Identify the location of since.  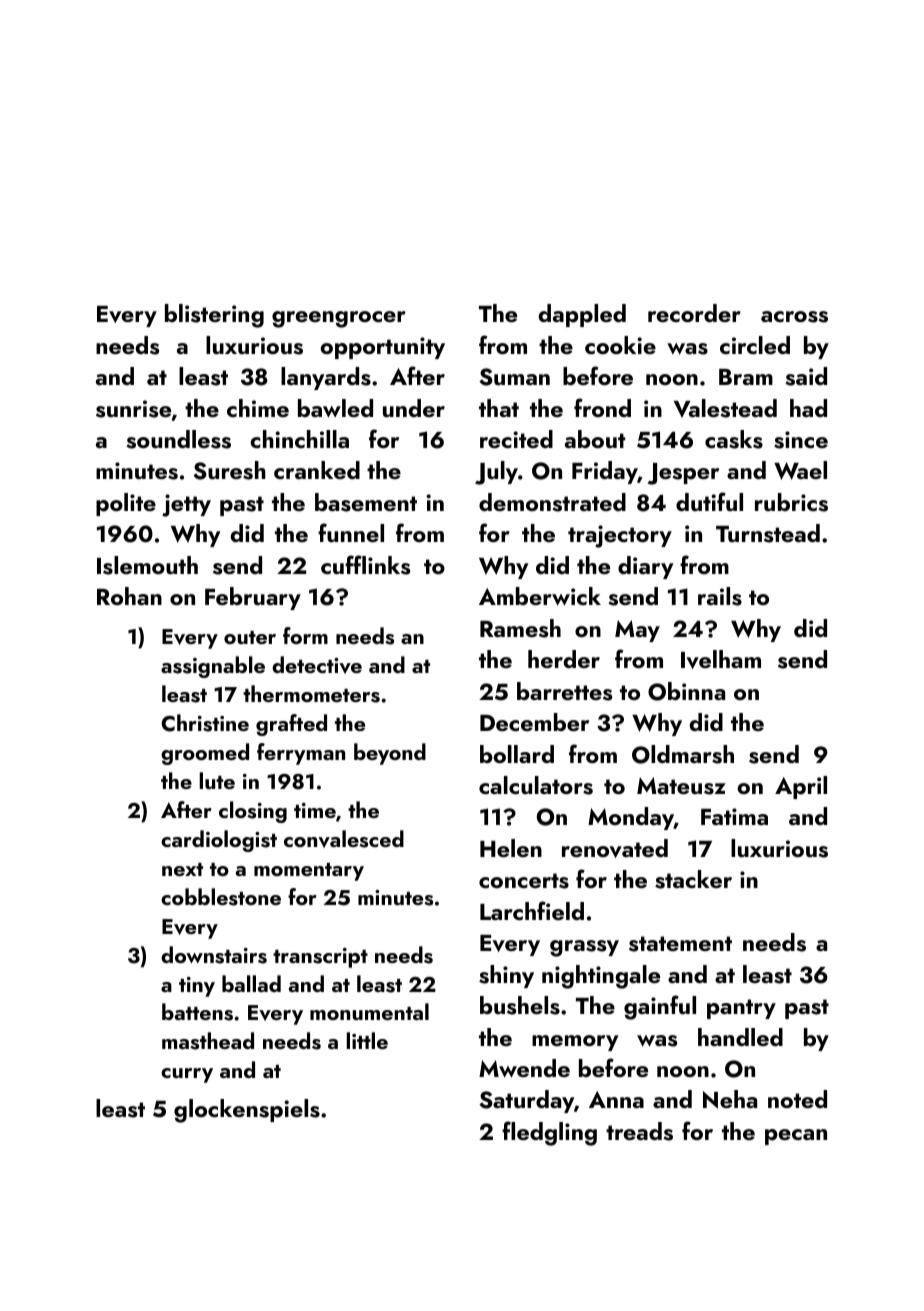
(801, 440).
